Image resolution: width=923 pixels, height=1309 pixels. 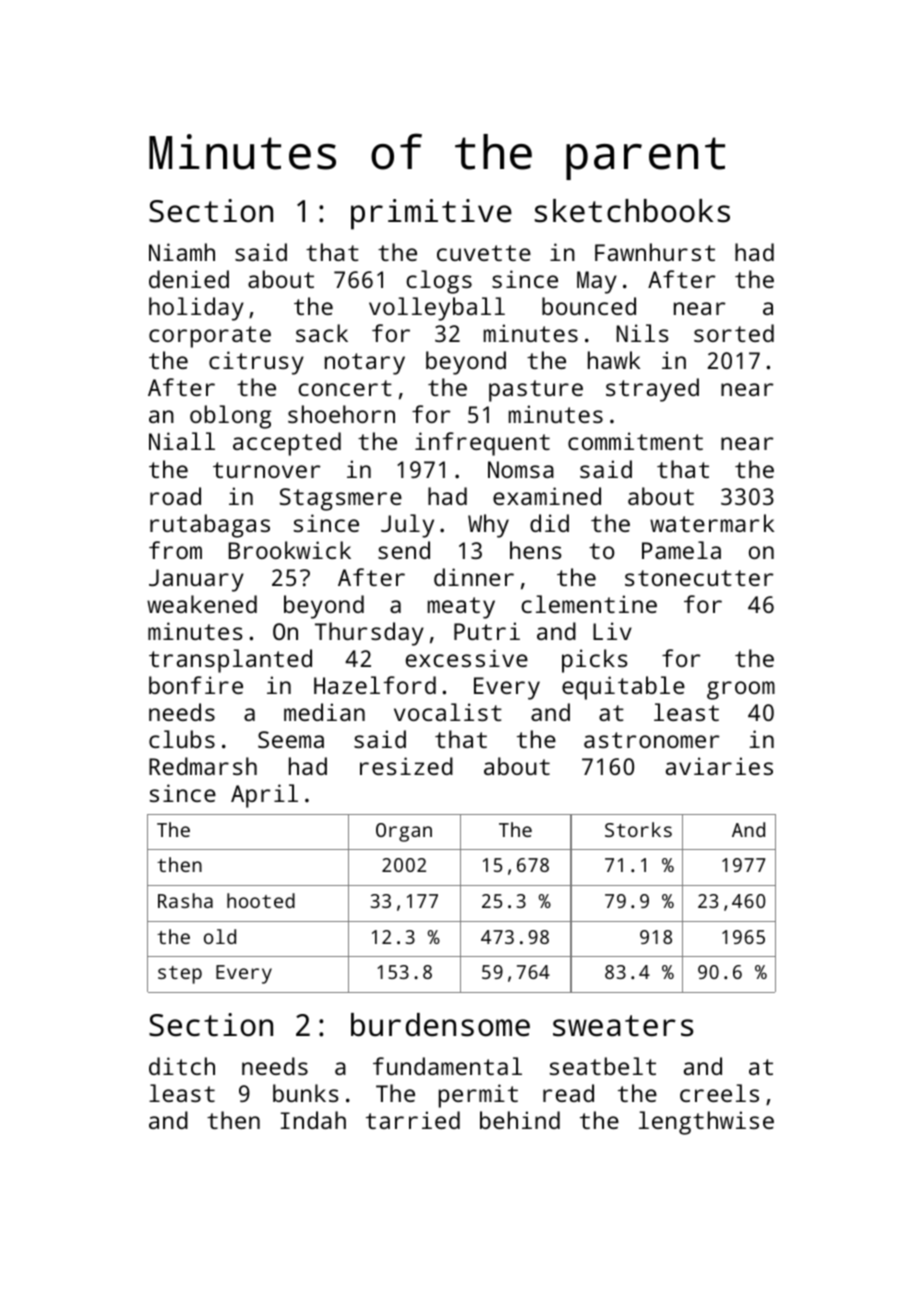 What do you see at coordinates (406, 766) in the screenshot?
I see `resized` at bounding box center [406, 766].
